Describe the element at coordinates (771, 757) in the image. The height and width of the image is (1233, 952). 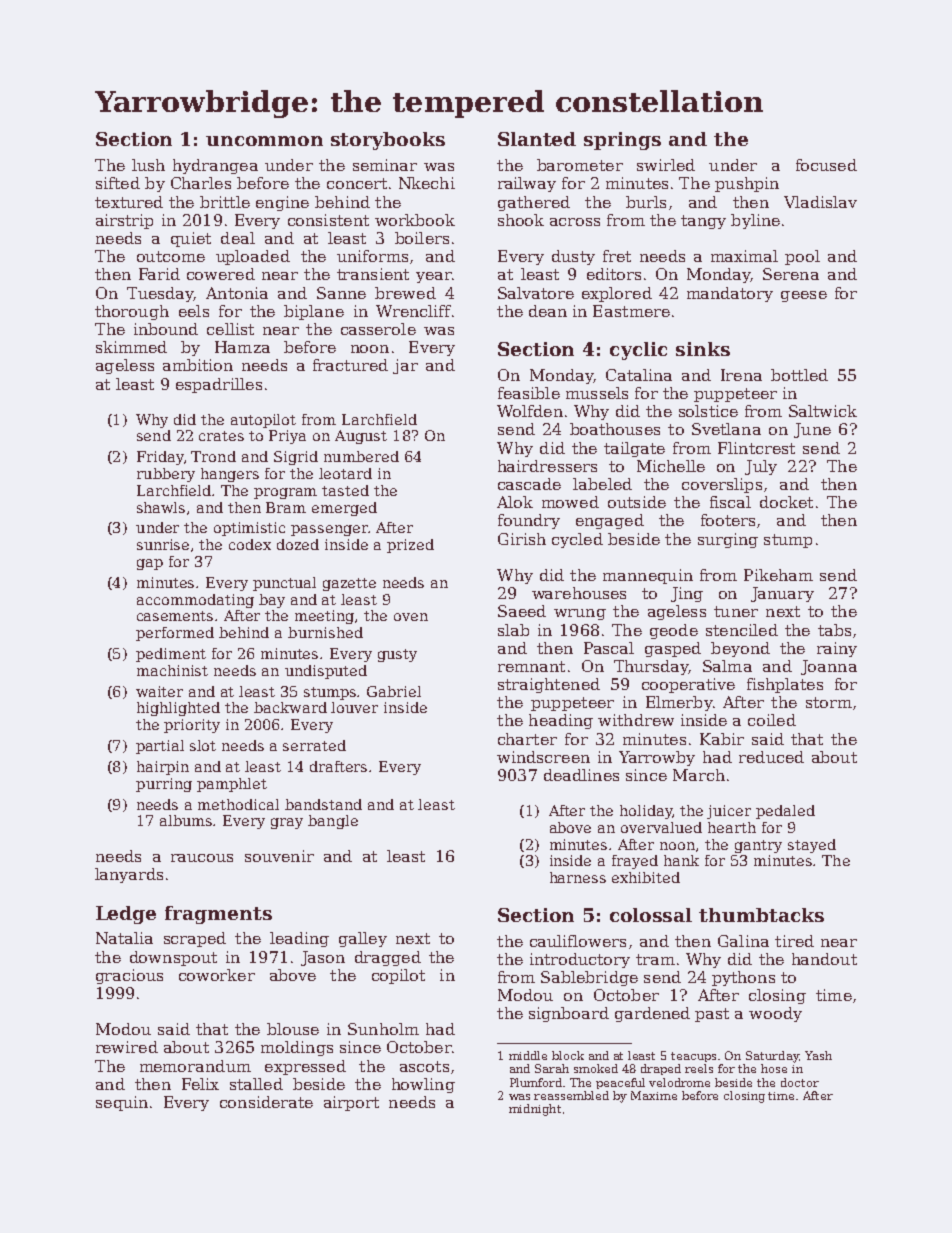
I see `reduced` at that location.
